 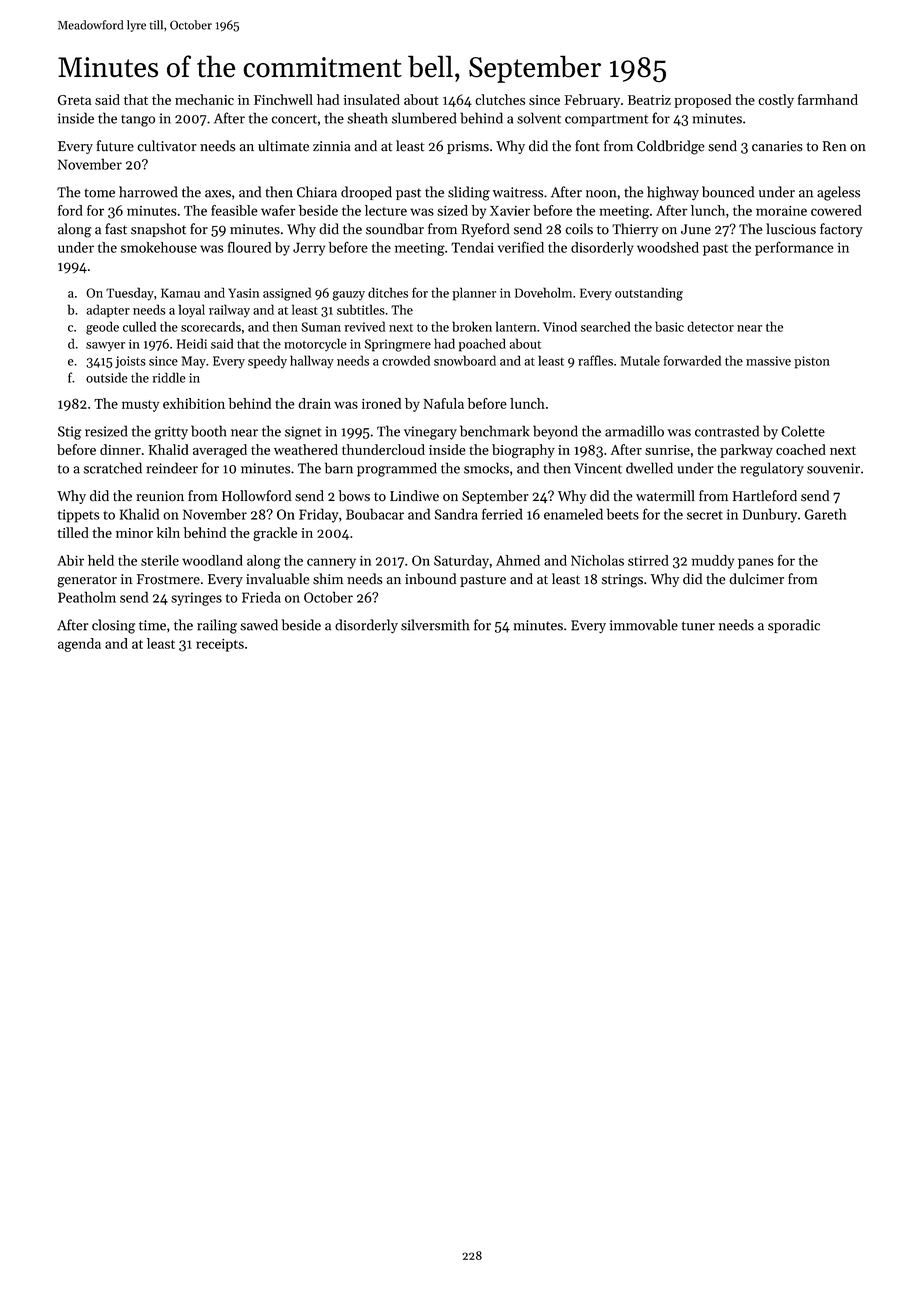 What do you see at coordinates (87, 597) in the screenshot?
I see `Peatholm` at bounding box center [87, 597].
